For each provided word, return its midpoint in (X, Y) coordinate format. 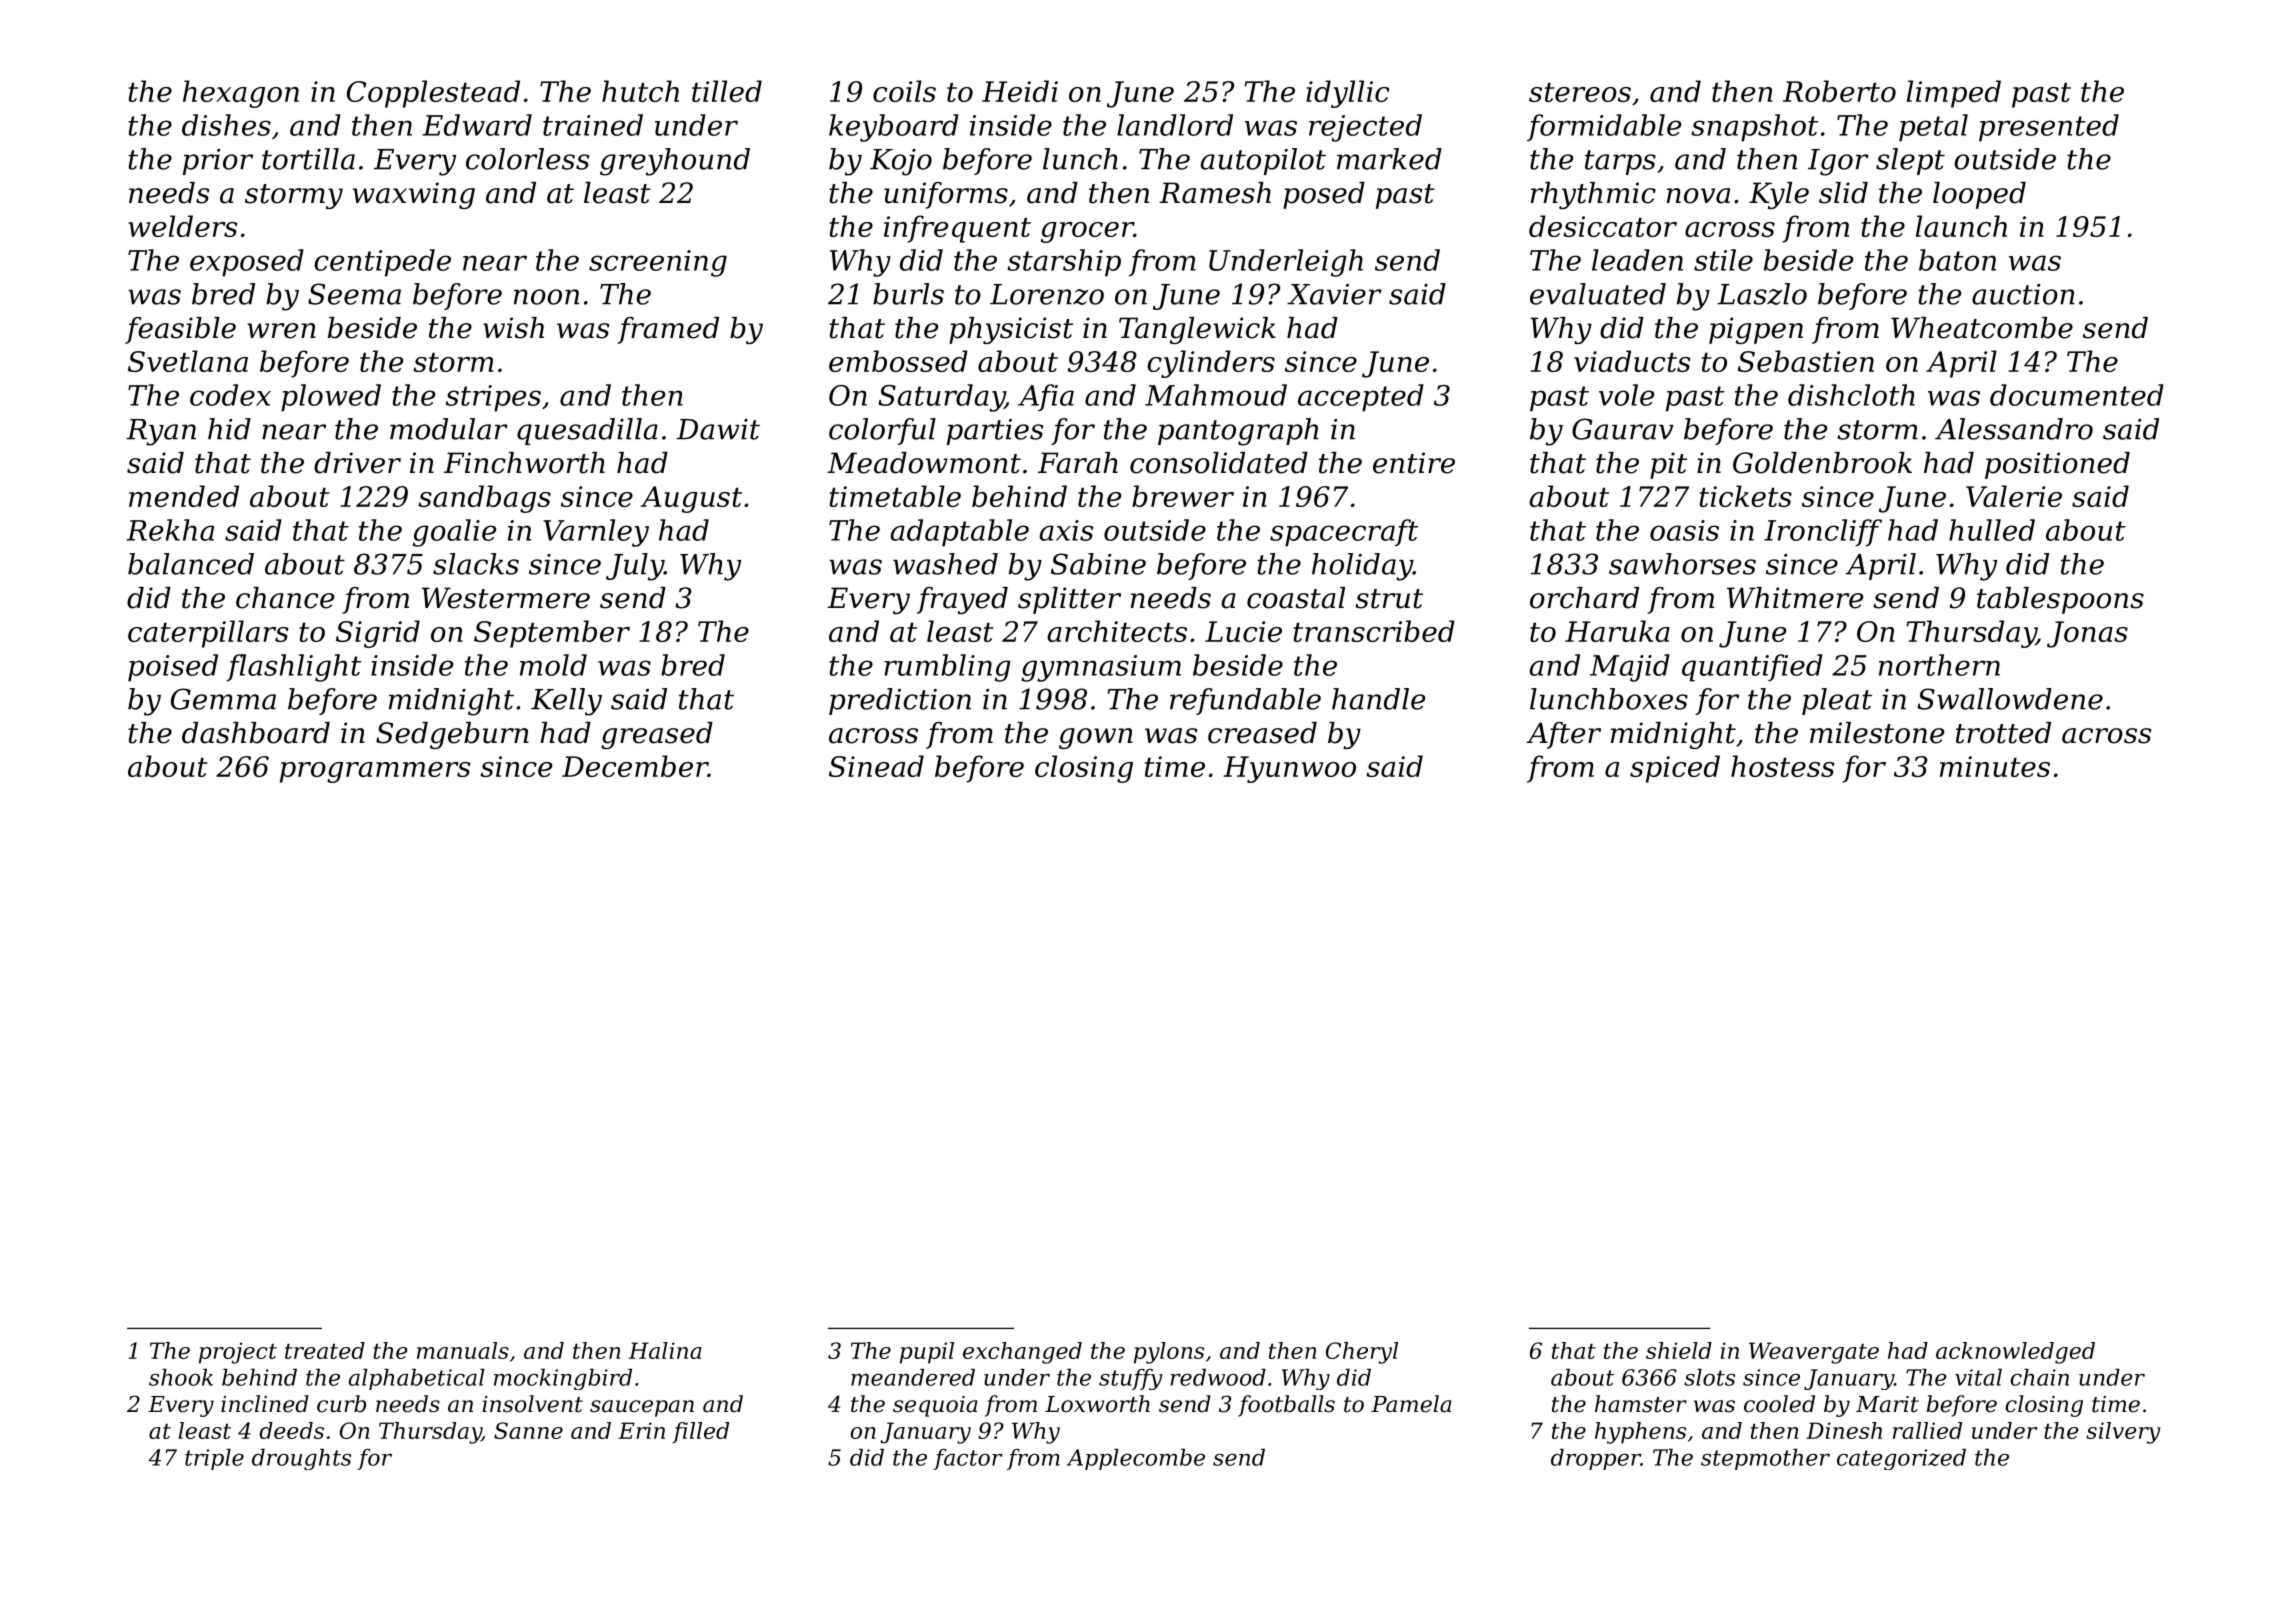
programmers (375, 772)
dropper (1596, 1459)
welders (183, 226)
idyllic (1347, 94)
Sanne (528, 1430)
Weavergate (1814, 1353)
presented (2049, 128)
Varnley (596, 533)
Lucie (1243, 631)
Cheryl (1362, 1353)
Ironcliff (1823, 533)
